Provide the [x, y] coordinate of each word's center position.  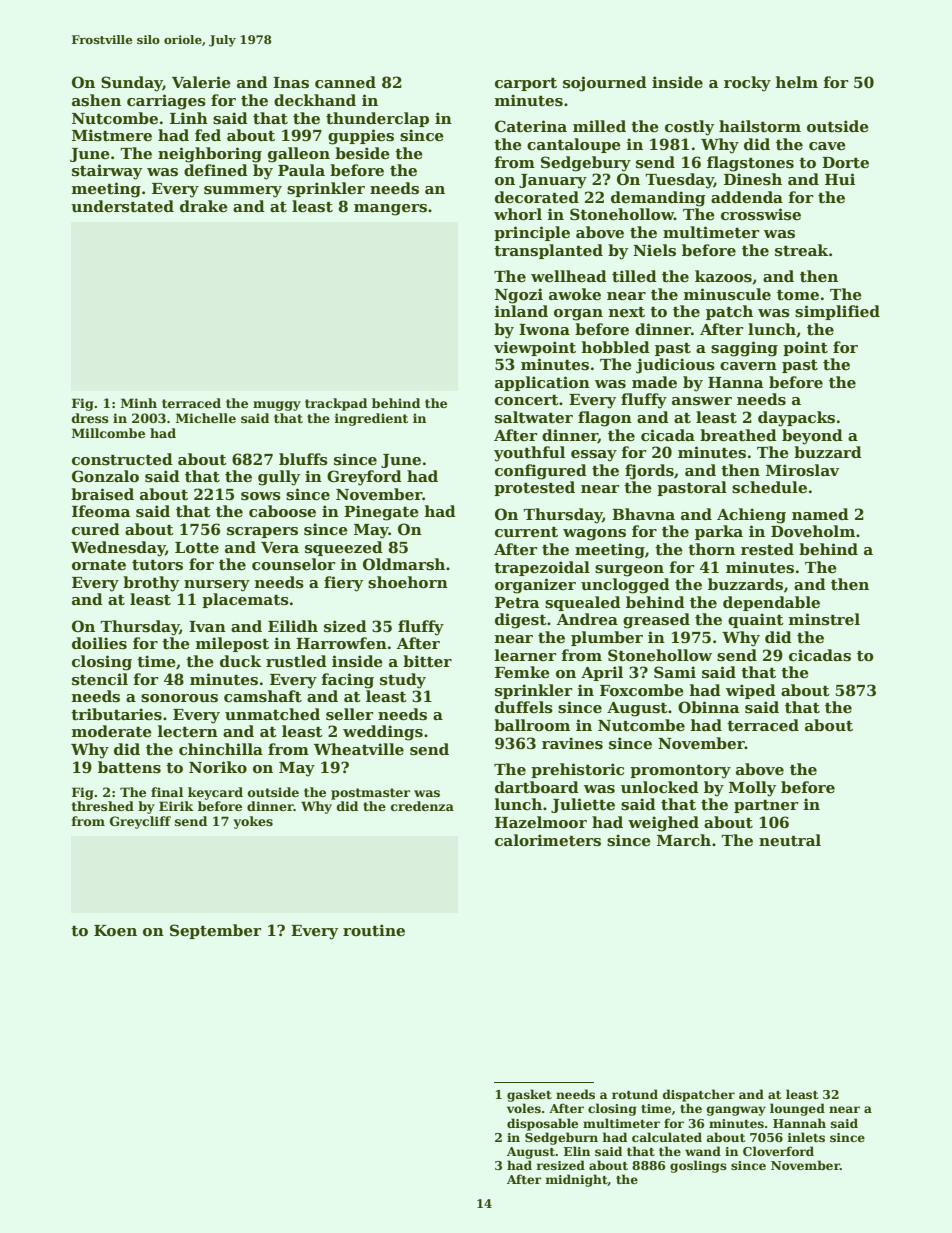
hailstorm [760, 126]
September [215, 931]
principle [532, 233]
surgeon [629, 571]
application [542, 383]
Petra [517, 602]
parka [719, 532]
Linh [189, 118]
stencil [100, 679]
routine [374, 930]
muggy [277, 406]
